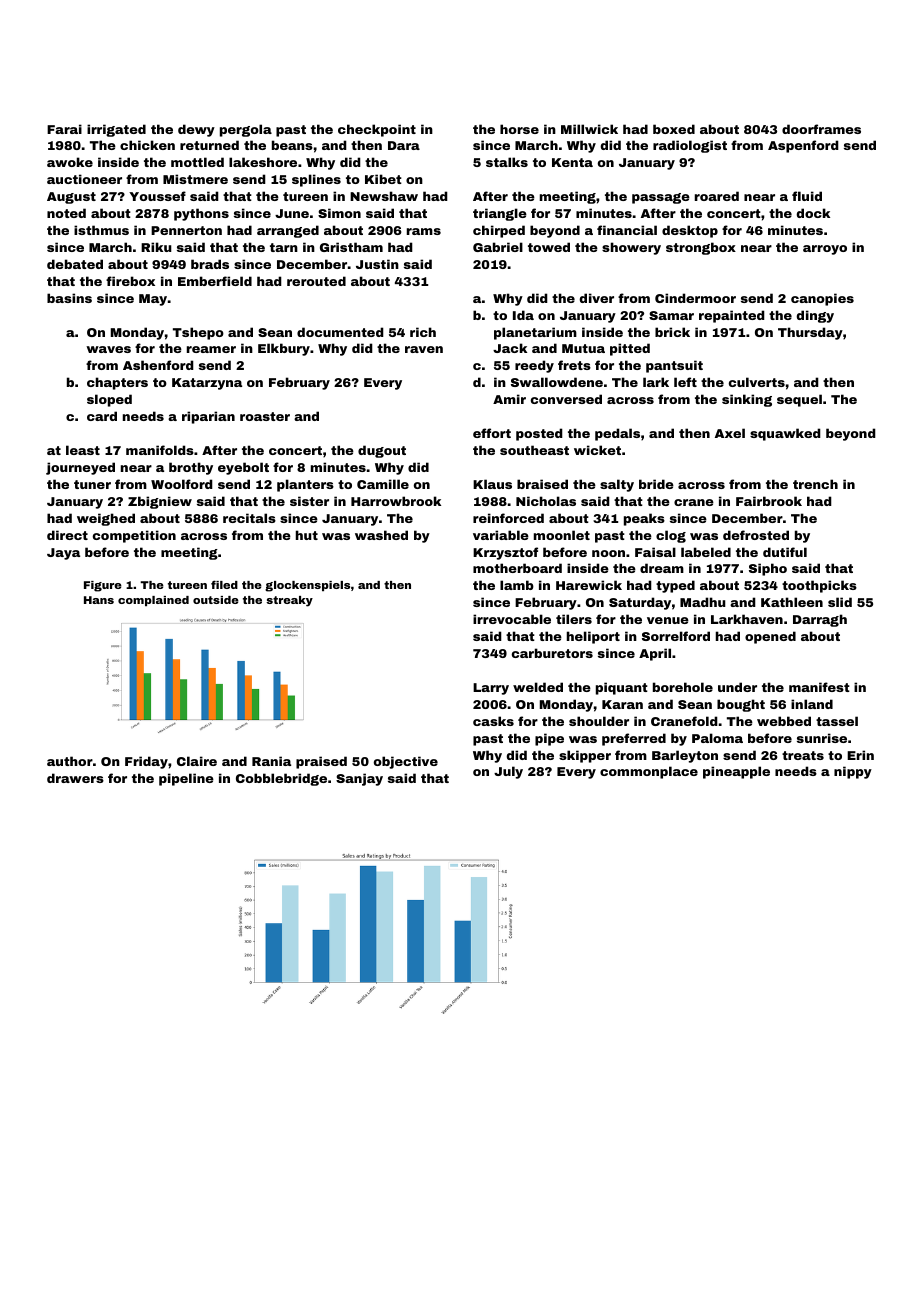 This document has height=1308, width=924. I want to click on firebox, so click(130, 281).
